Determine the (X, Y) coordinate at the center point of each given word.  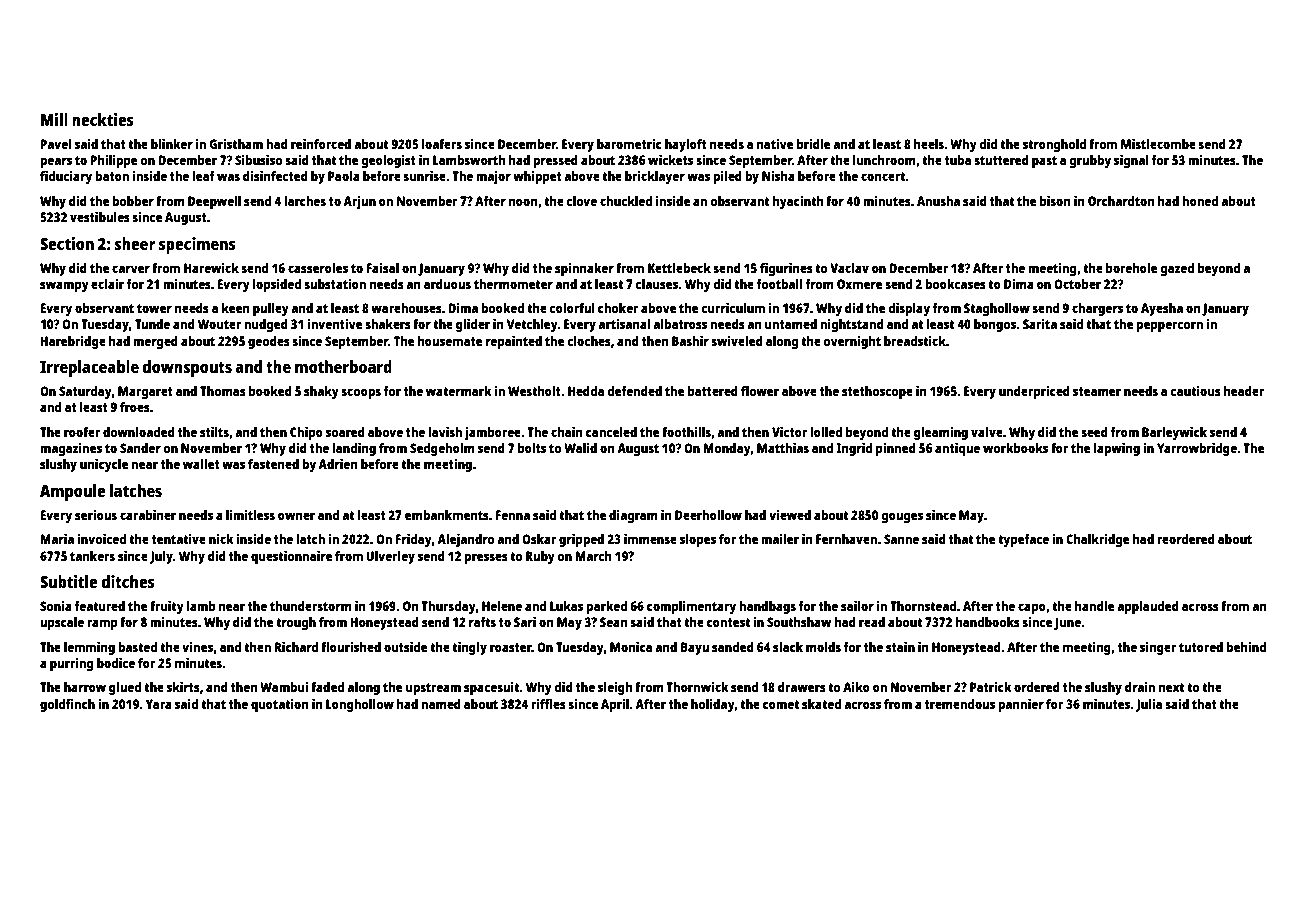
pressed (555, 161)
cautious (1195, 391)
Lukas (566, 606)
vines (197, 647)
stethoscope (877, 392)
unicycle (104, 465)
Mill (54, 119)
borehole (1131, 268)
